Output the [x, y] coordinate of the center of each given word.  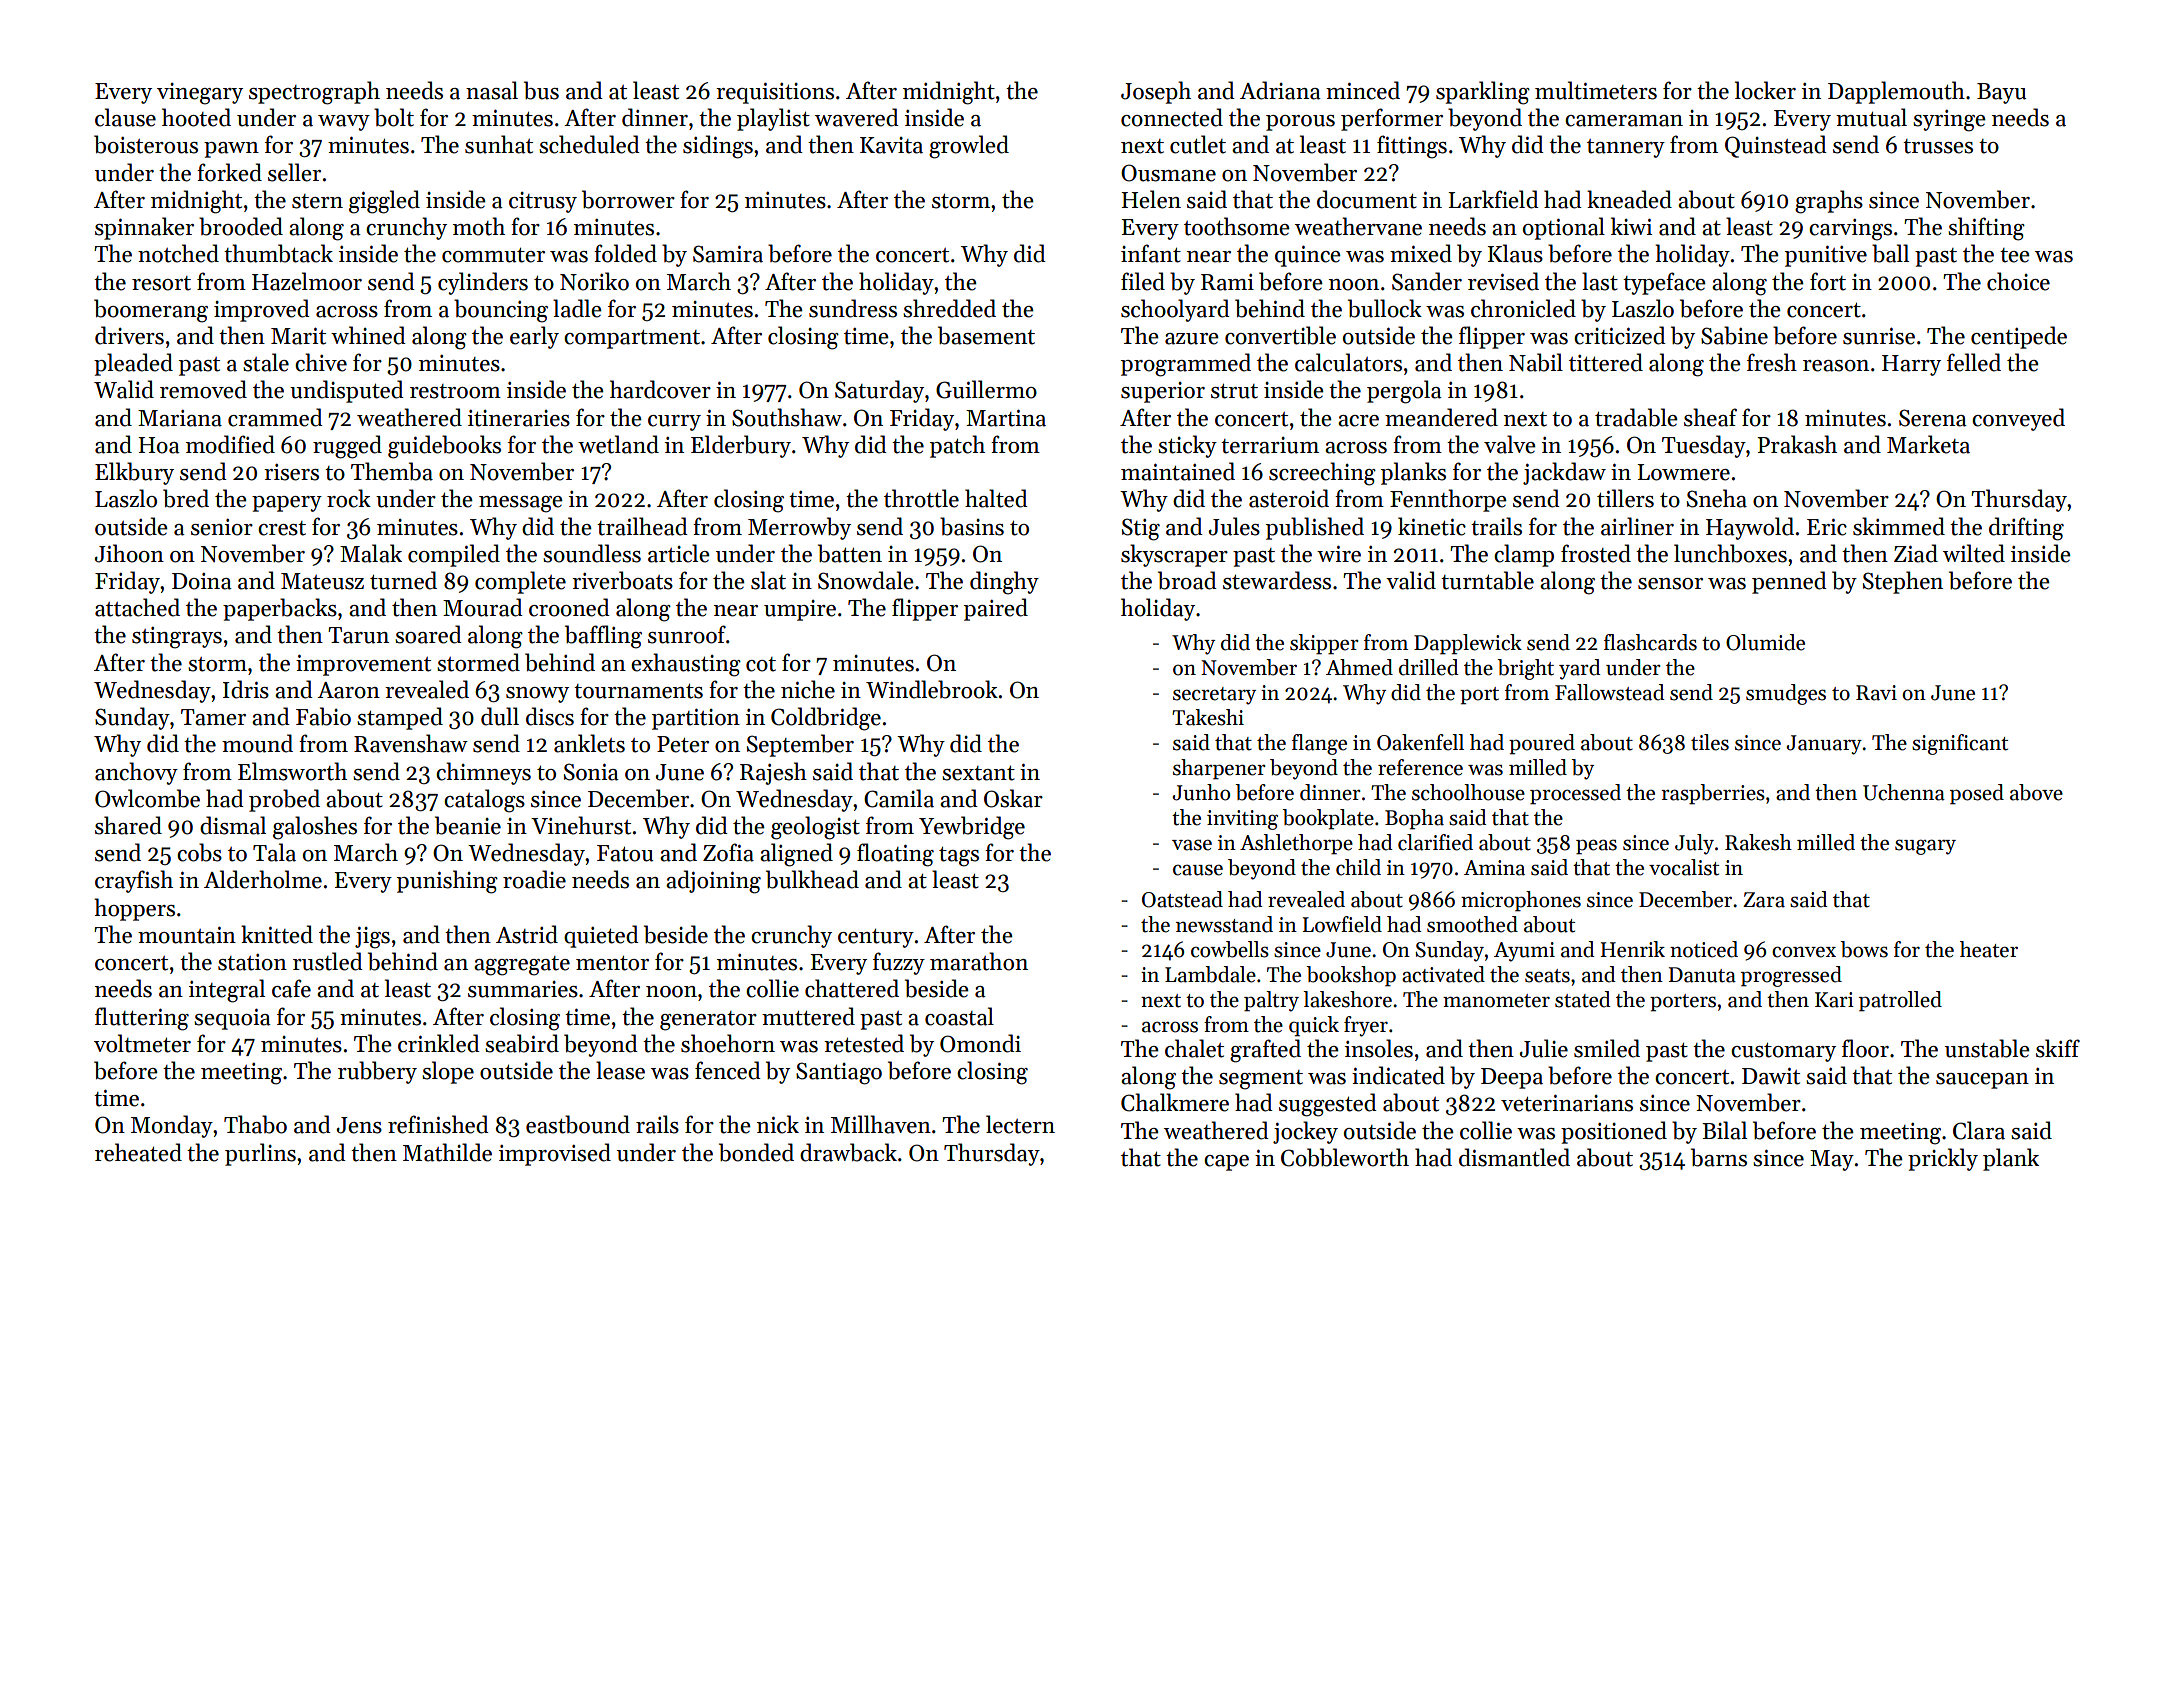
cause [1198, 870]
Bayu [2001, 93]
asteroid [1289, 498]
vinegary [200, 94]
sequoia [232, 1019]
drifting [2026, 529]
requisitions [775, 93]
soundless [592, 553]
